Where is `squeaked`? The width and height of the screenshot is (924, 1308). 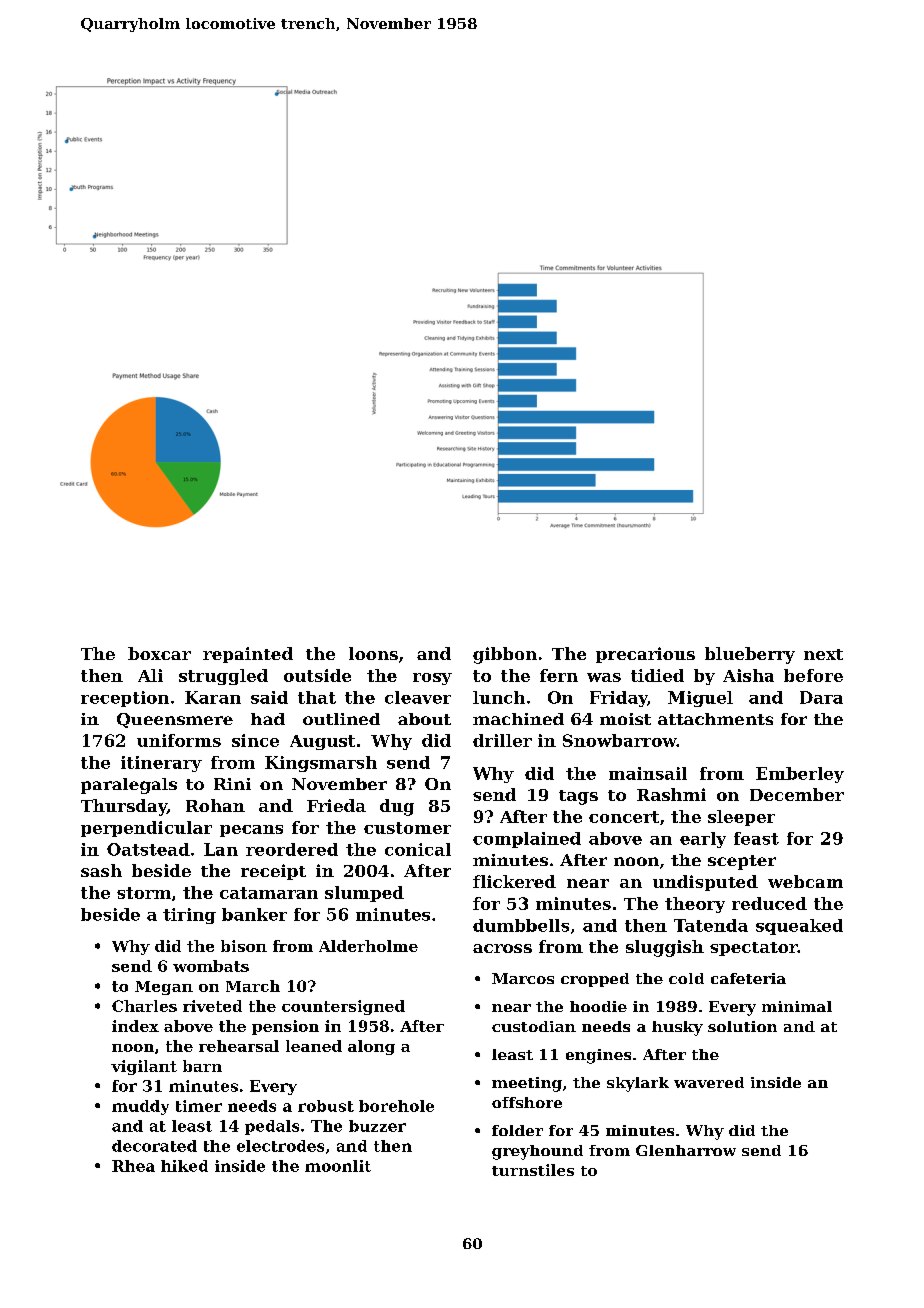
squeaked is located at coordinates (799, 927).
